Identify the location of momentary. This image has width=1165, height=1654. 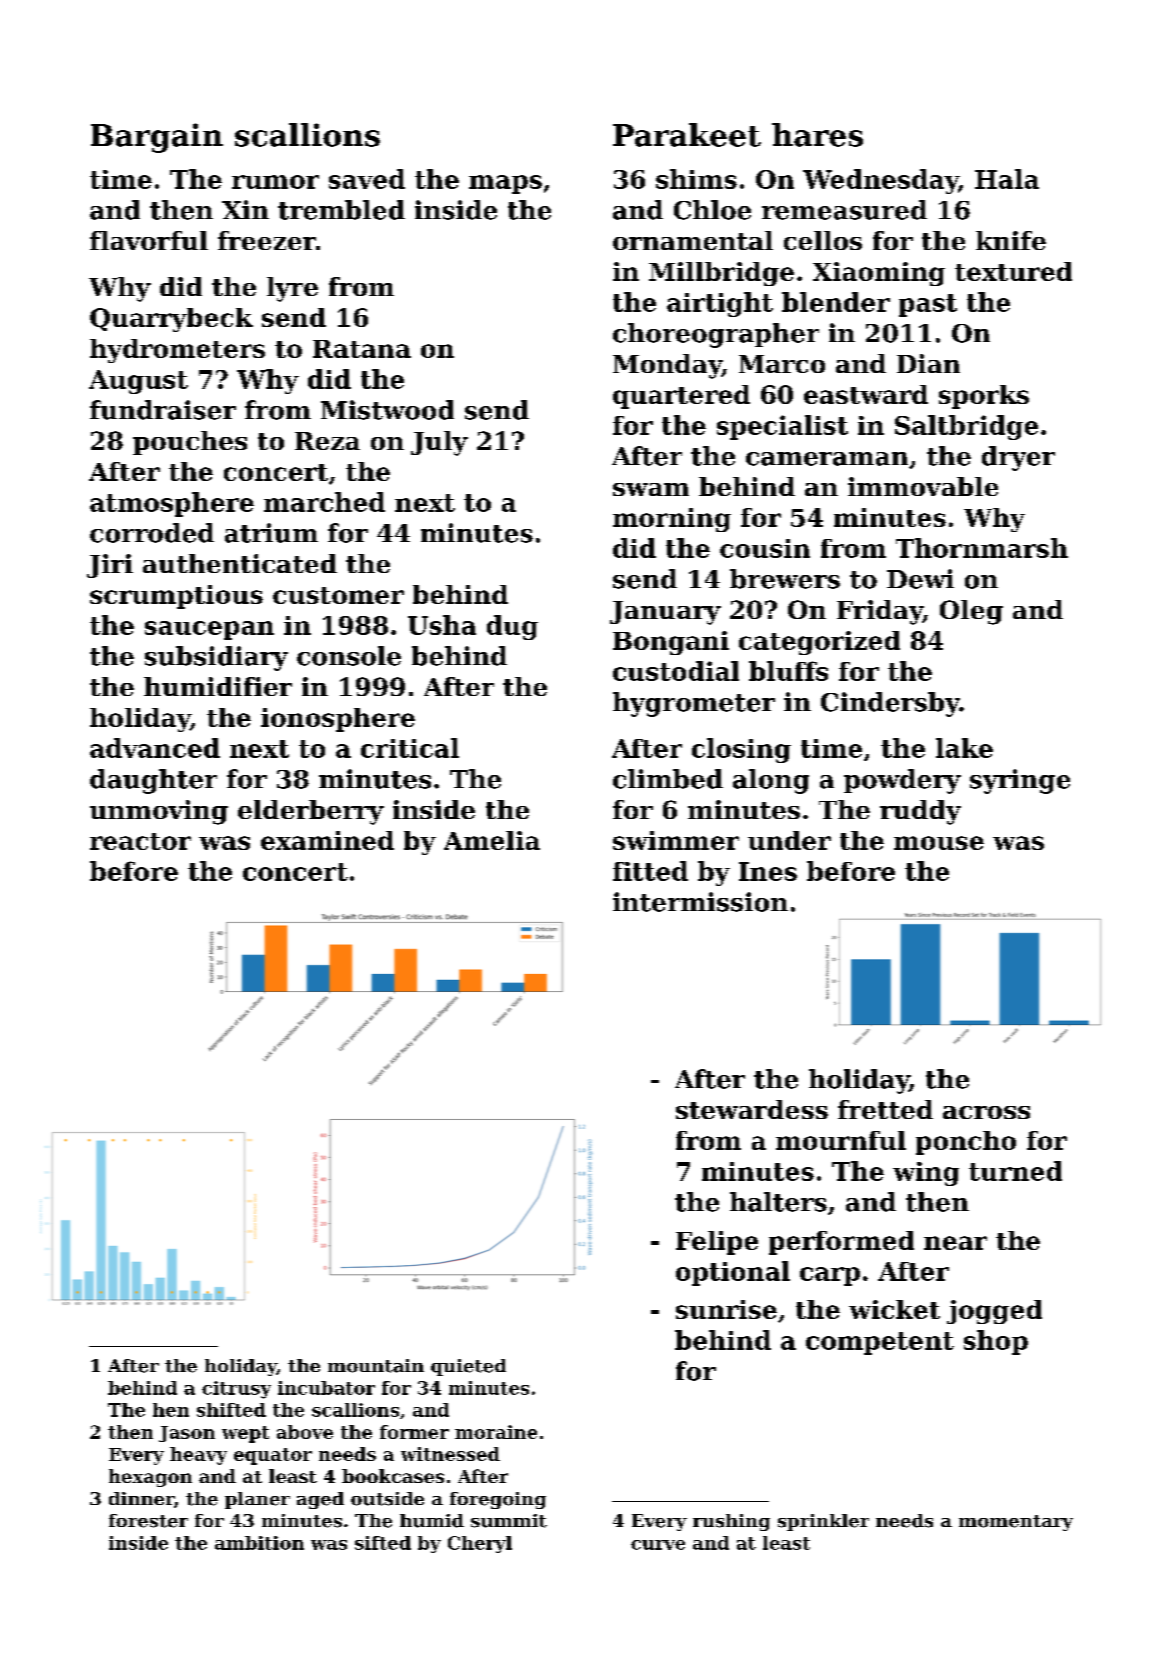
(1016, 1523).
